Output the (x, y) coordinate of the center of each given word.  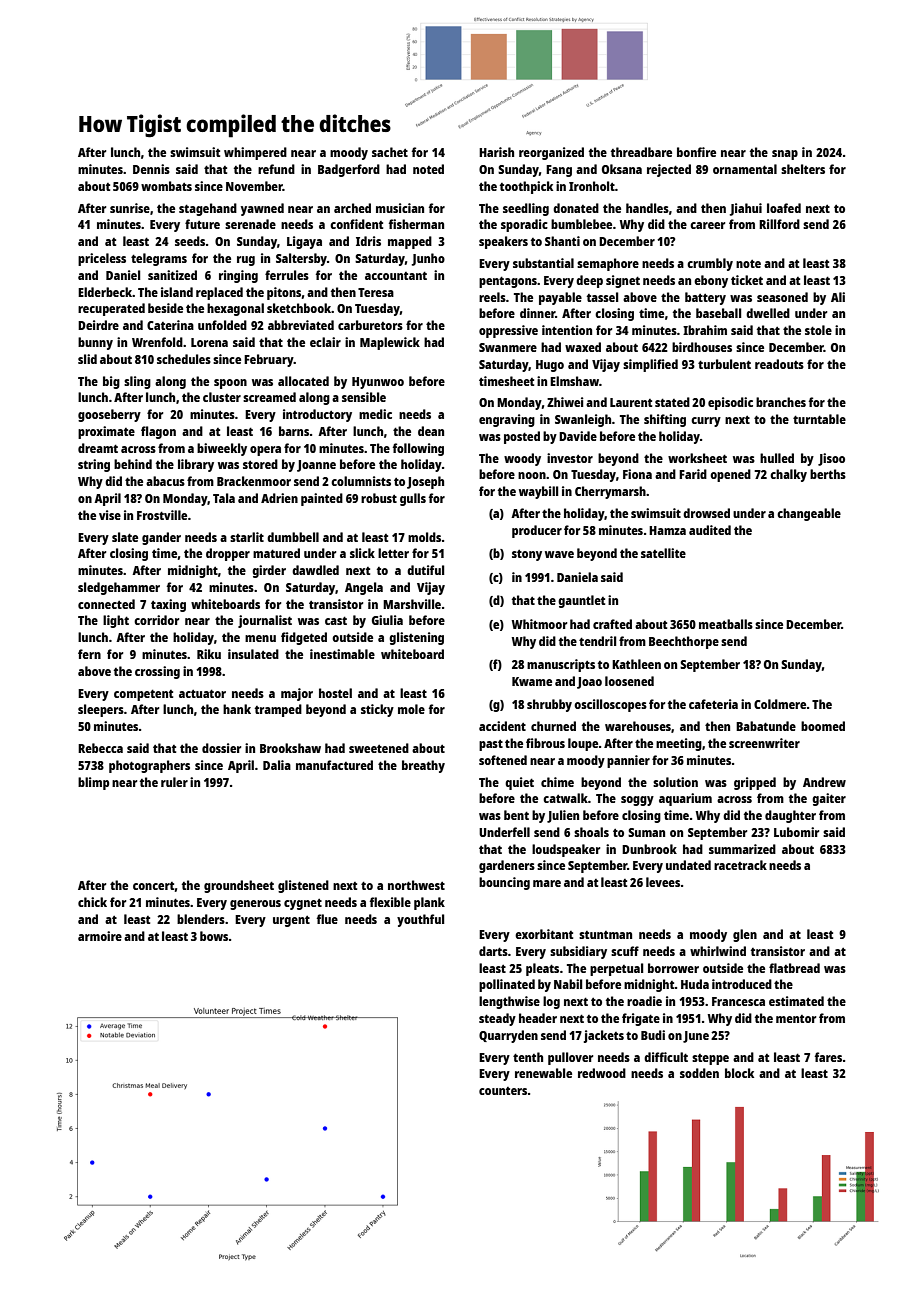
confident (356, 224)
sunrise (130, 208)
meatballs (726, 624)
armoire (100, 936)
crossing (157, 672)
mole (411, 709)
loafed (784, 208)
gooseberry (109, 415)
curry (706, 422)
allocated (303, 381)
